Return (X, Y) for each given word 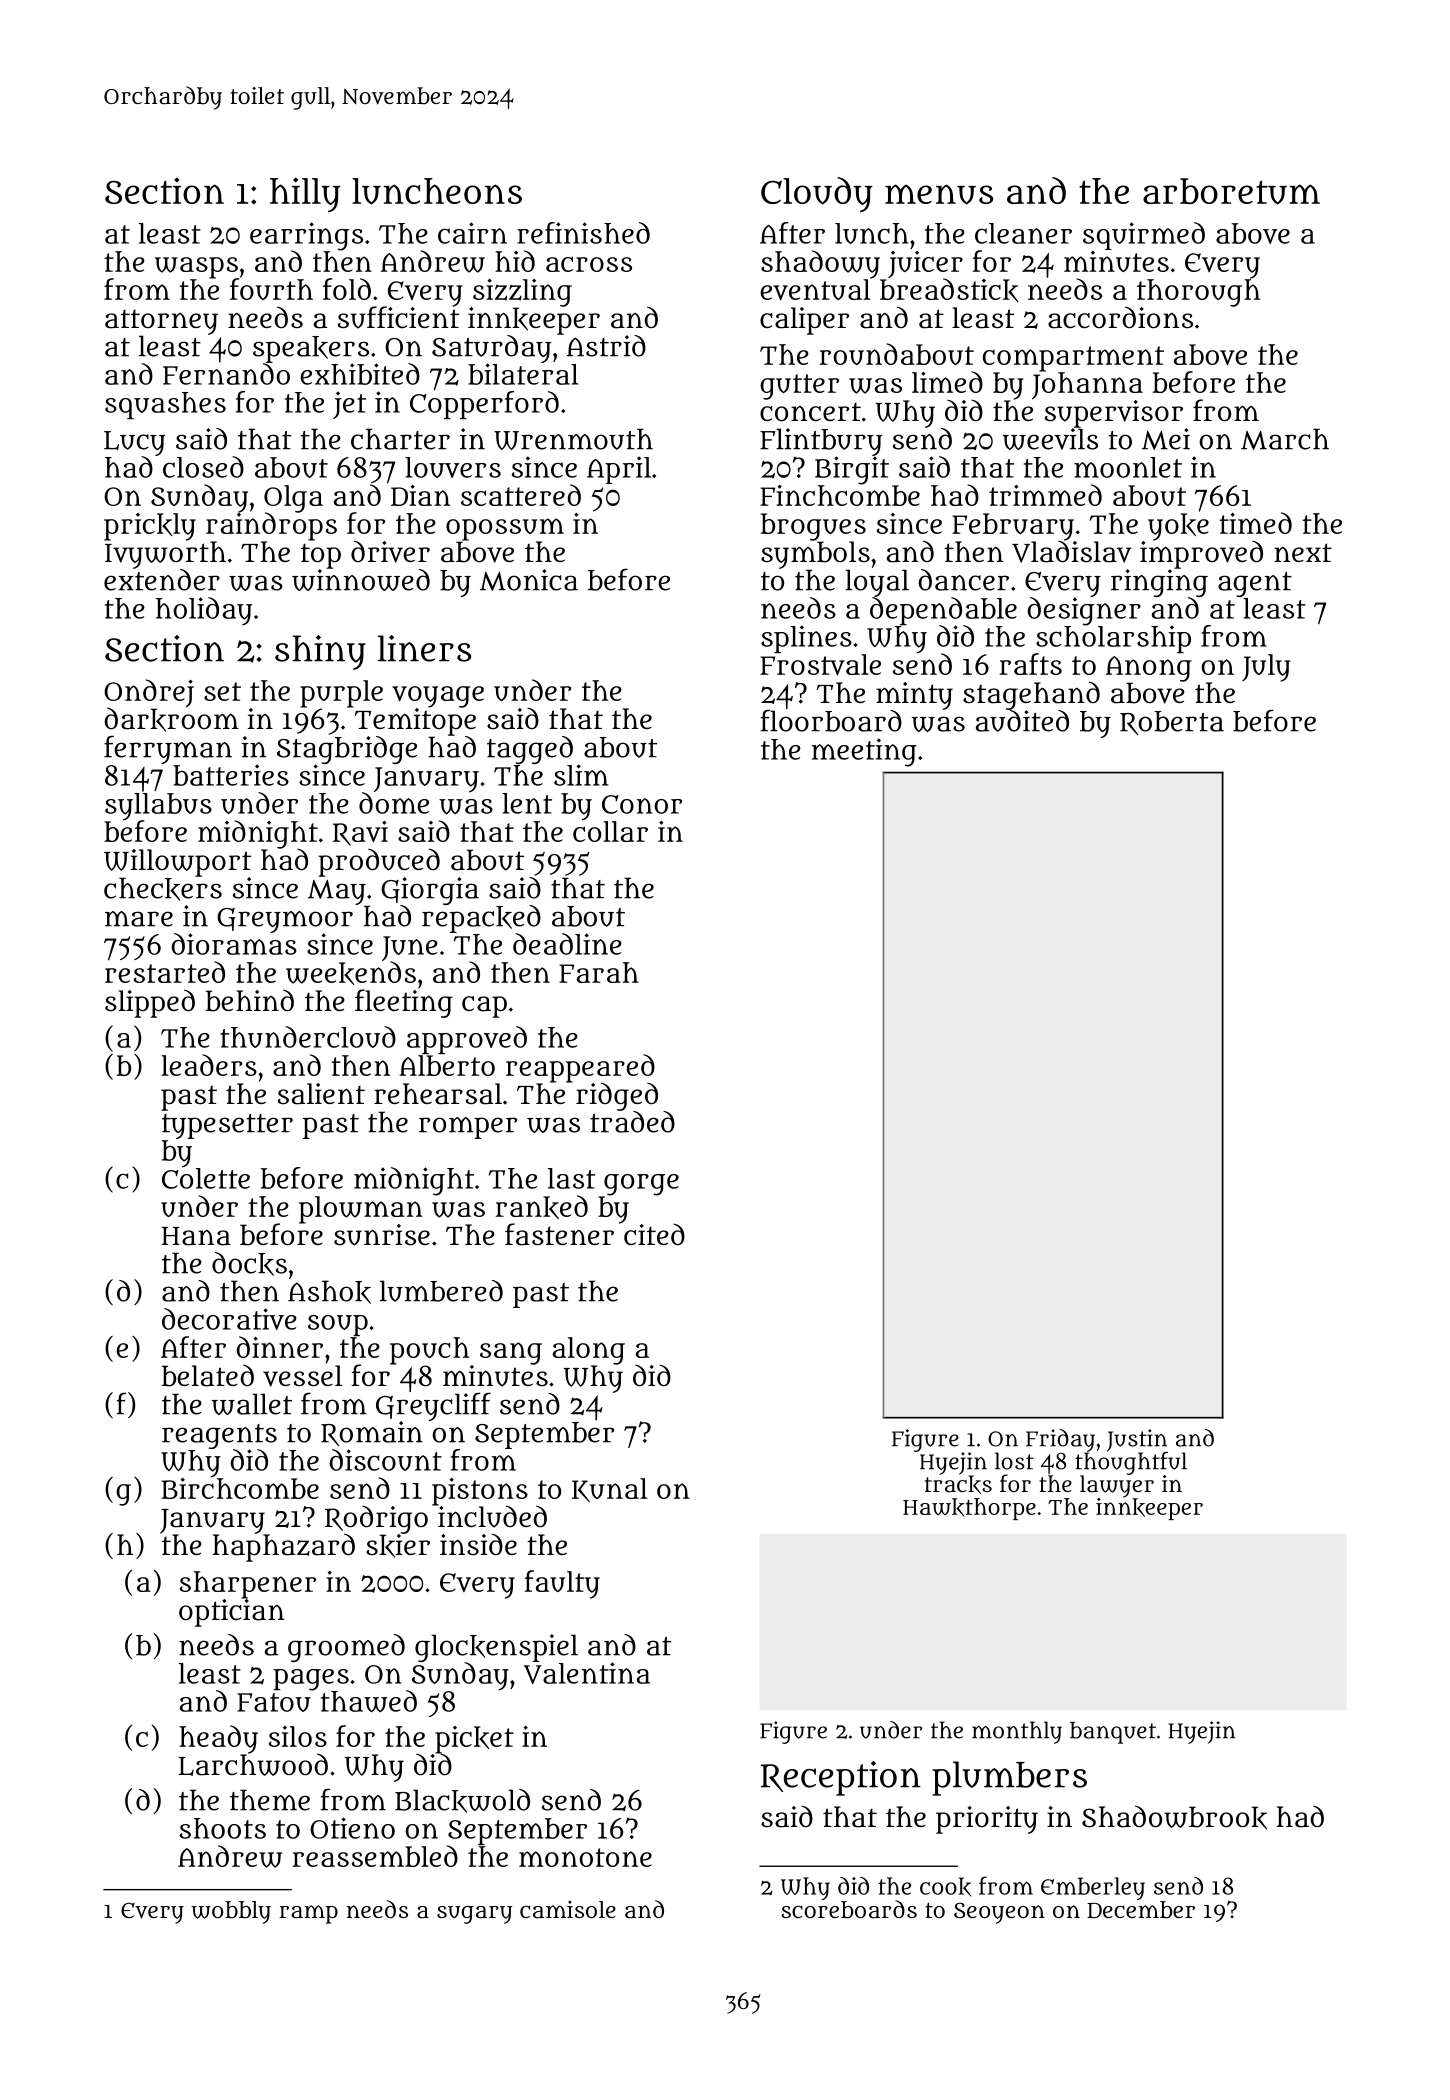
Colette (206, 1178)
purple (341, 694)
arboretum (1231, 191)
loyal (877, 583)
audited (1022, 721)
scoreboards (849, 1909)
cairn (472, 233)
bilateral (523, 374)
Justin (1137, 1440)
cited (654, 1235)
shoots (223, 1828)
